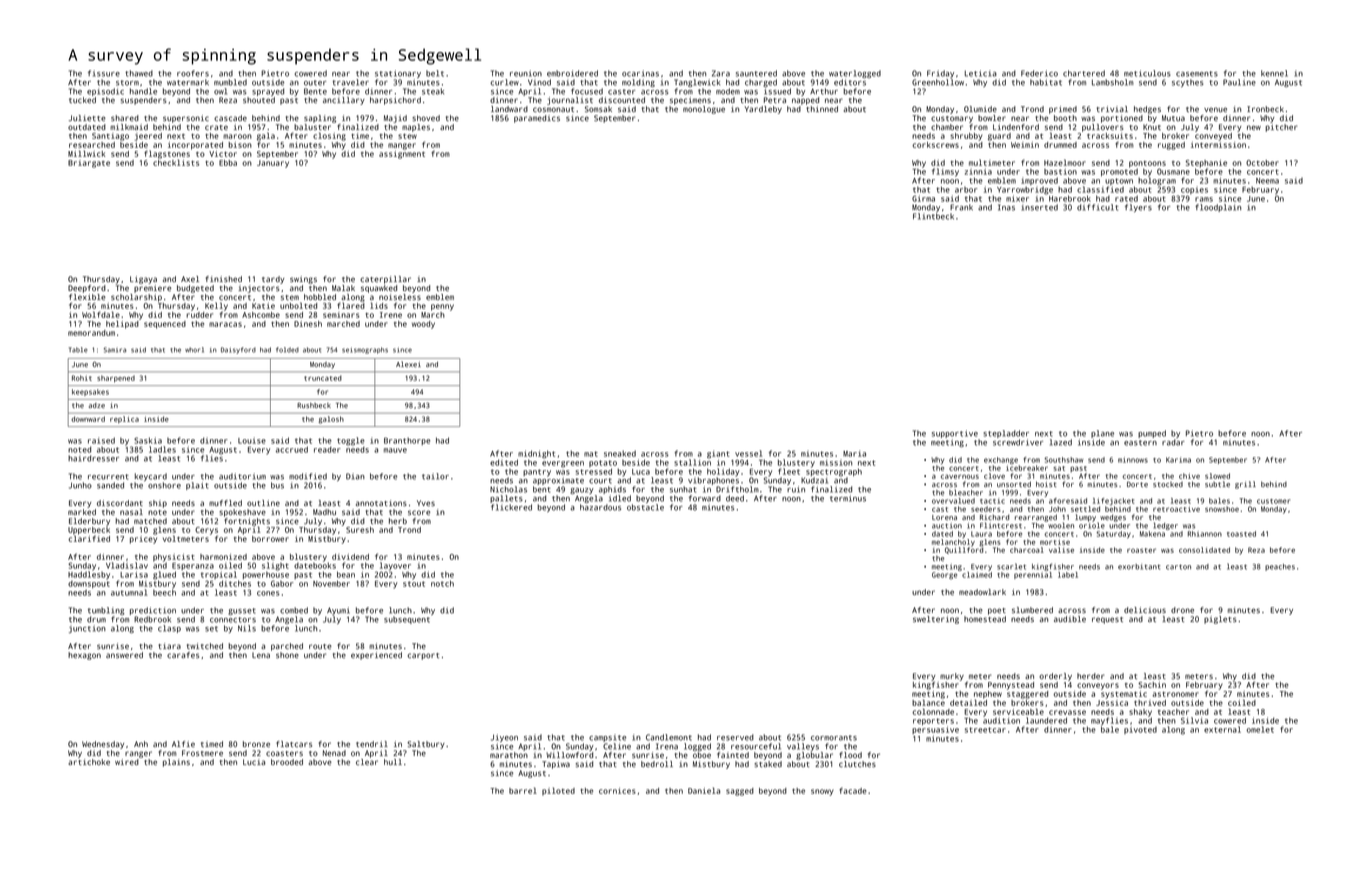  I want to click on staked, so click(768, 764).
